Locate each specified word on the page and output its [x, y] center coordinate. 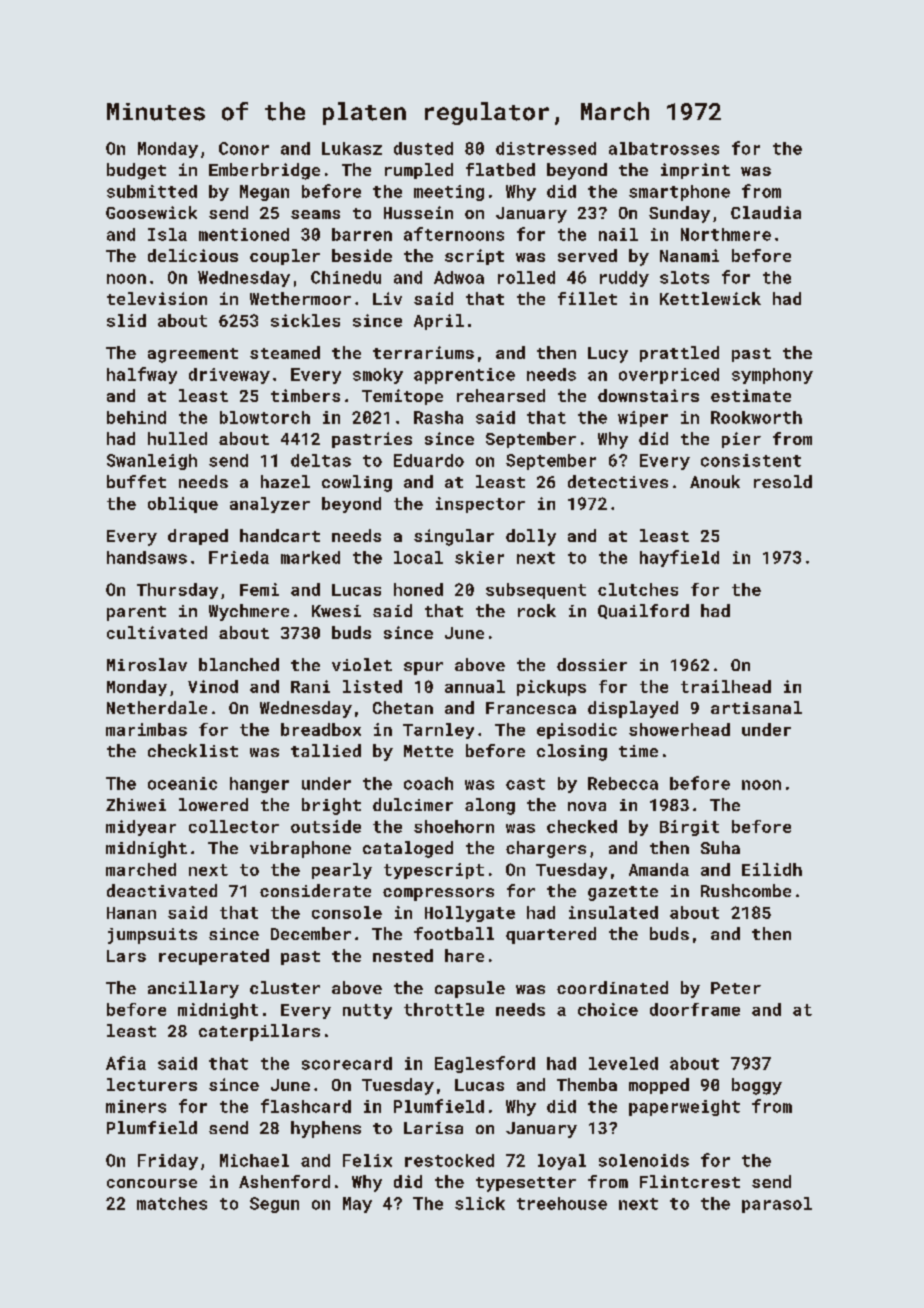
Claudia [766, 212]
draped [198, 537]
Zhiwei [136, 804]
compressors [438, 894]
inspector [480, 505]
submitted [152, 191]
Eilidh [772, 869]
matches [172, 1203]
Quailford [643, 611]
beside [362, 255]
